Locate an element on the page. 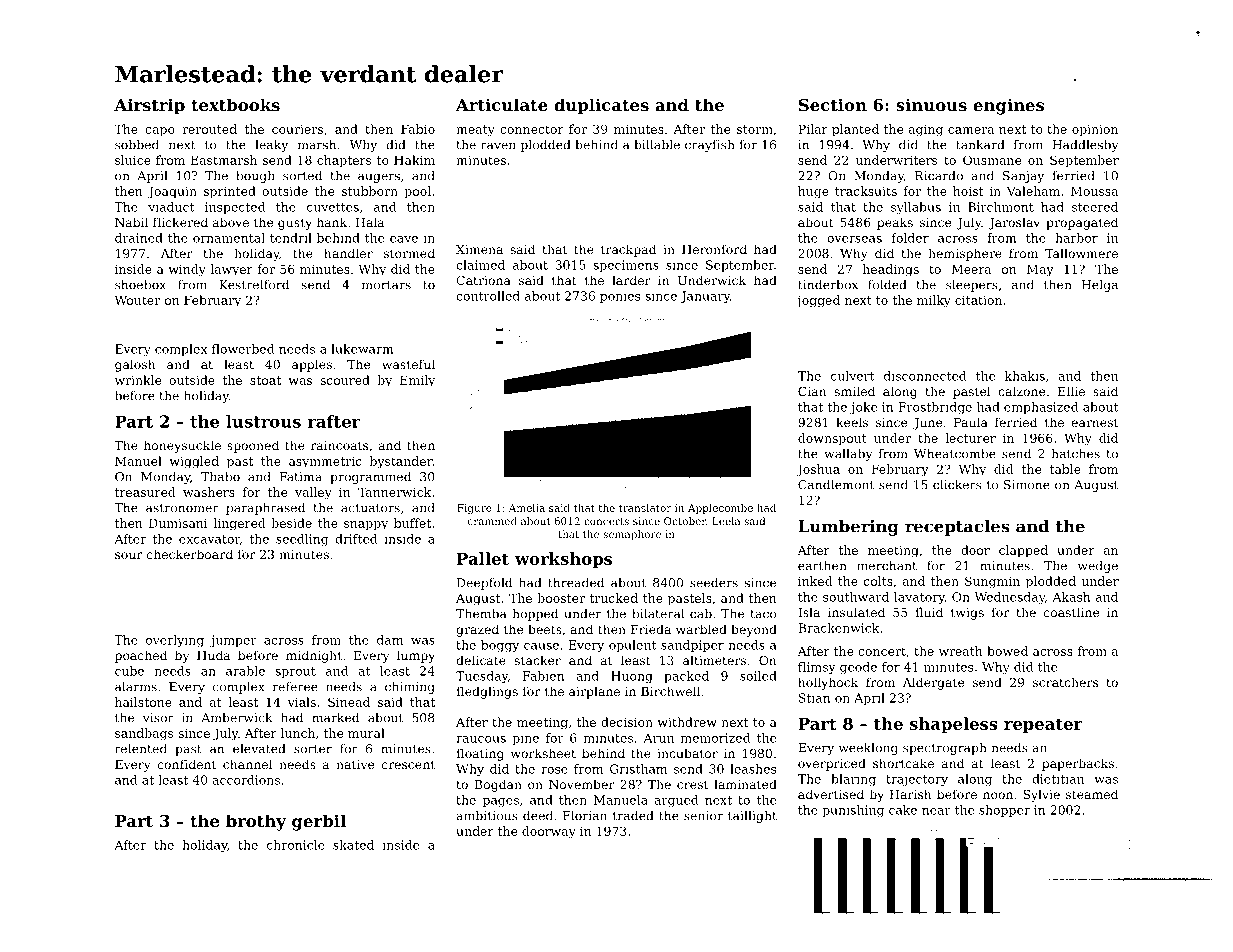  chronicle is located at coordinates (296, 845).
